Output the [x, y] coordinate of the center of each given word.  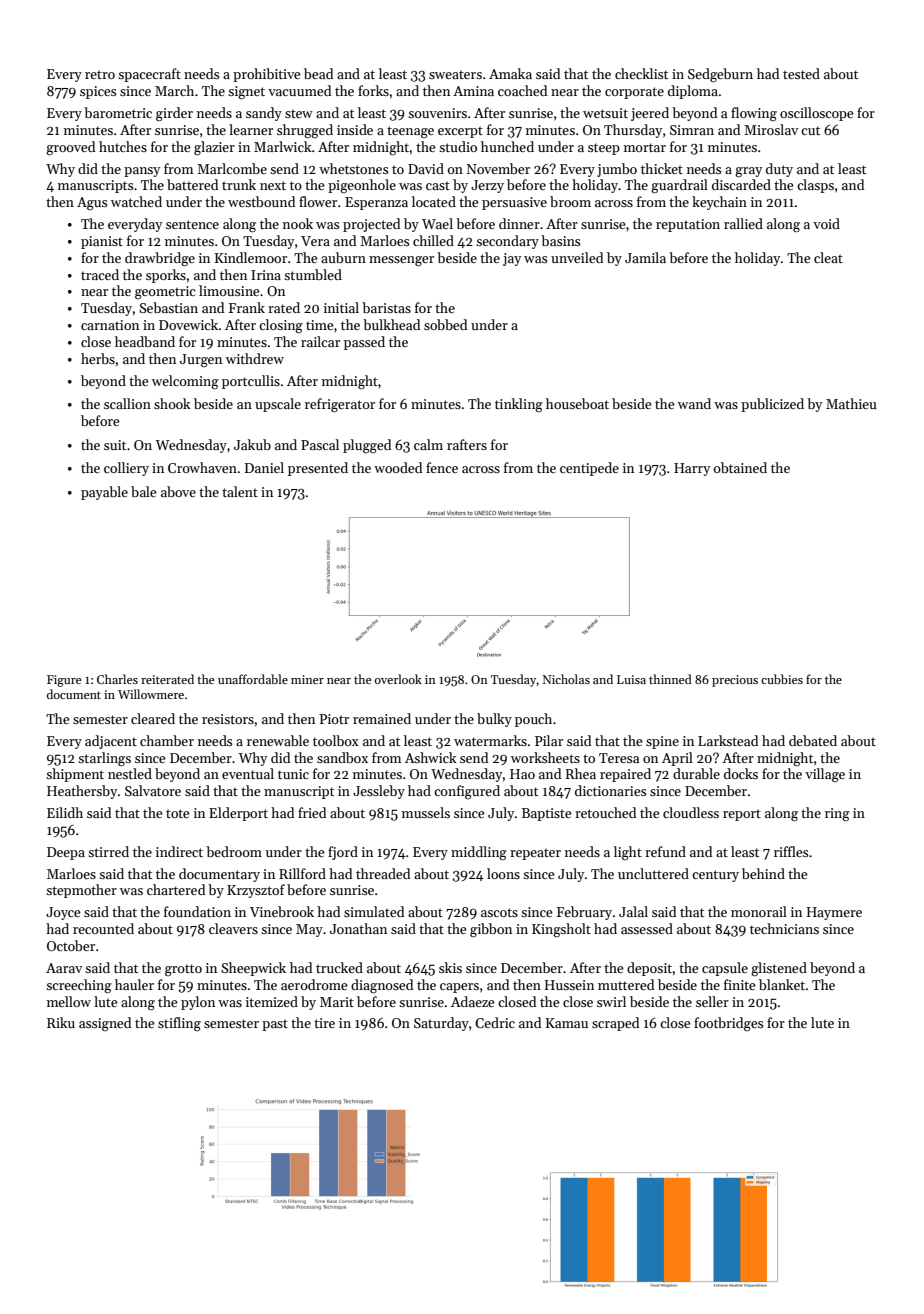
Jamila [645, 257]
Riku [61, 1022]
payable [104, 493]
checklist [641, 73]
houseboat [577, 403]
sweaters [455, 74]
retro [100, 74]
